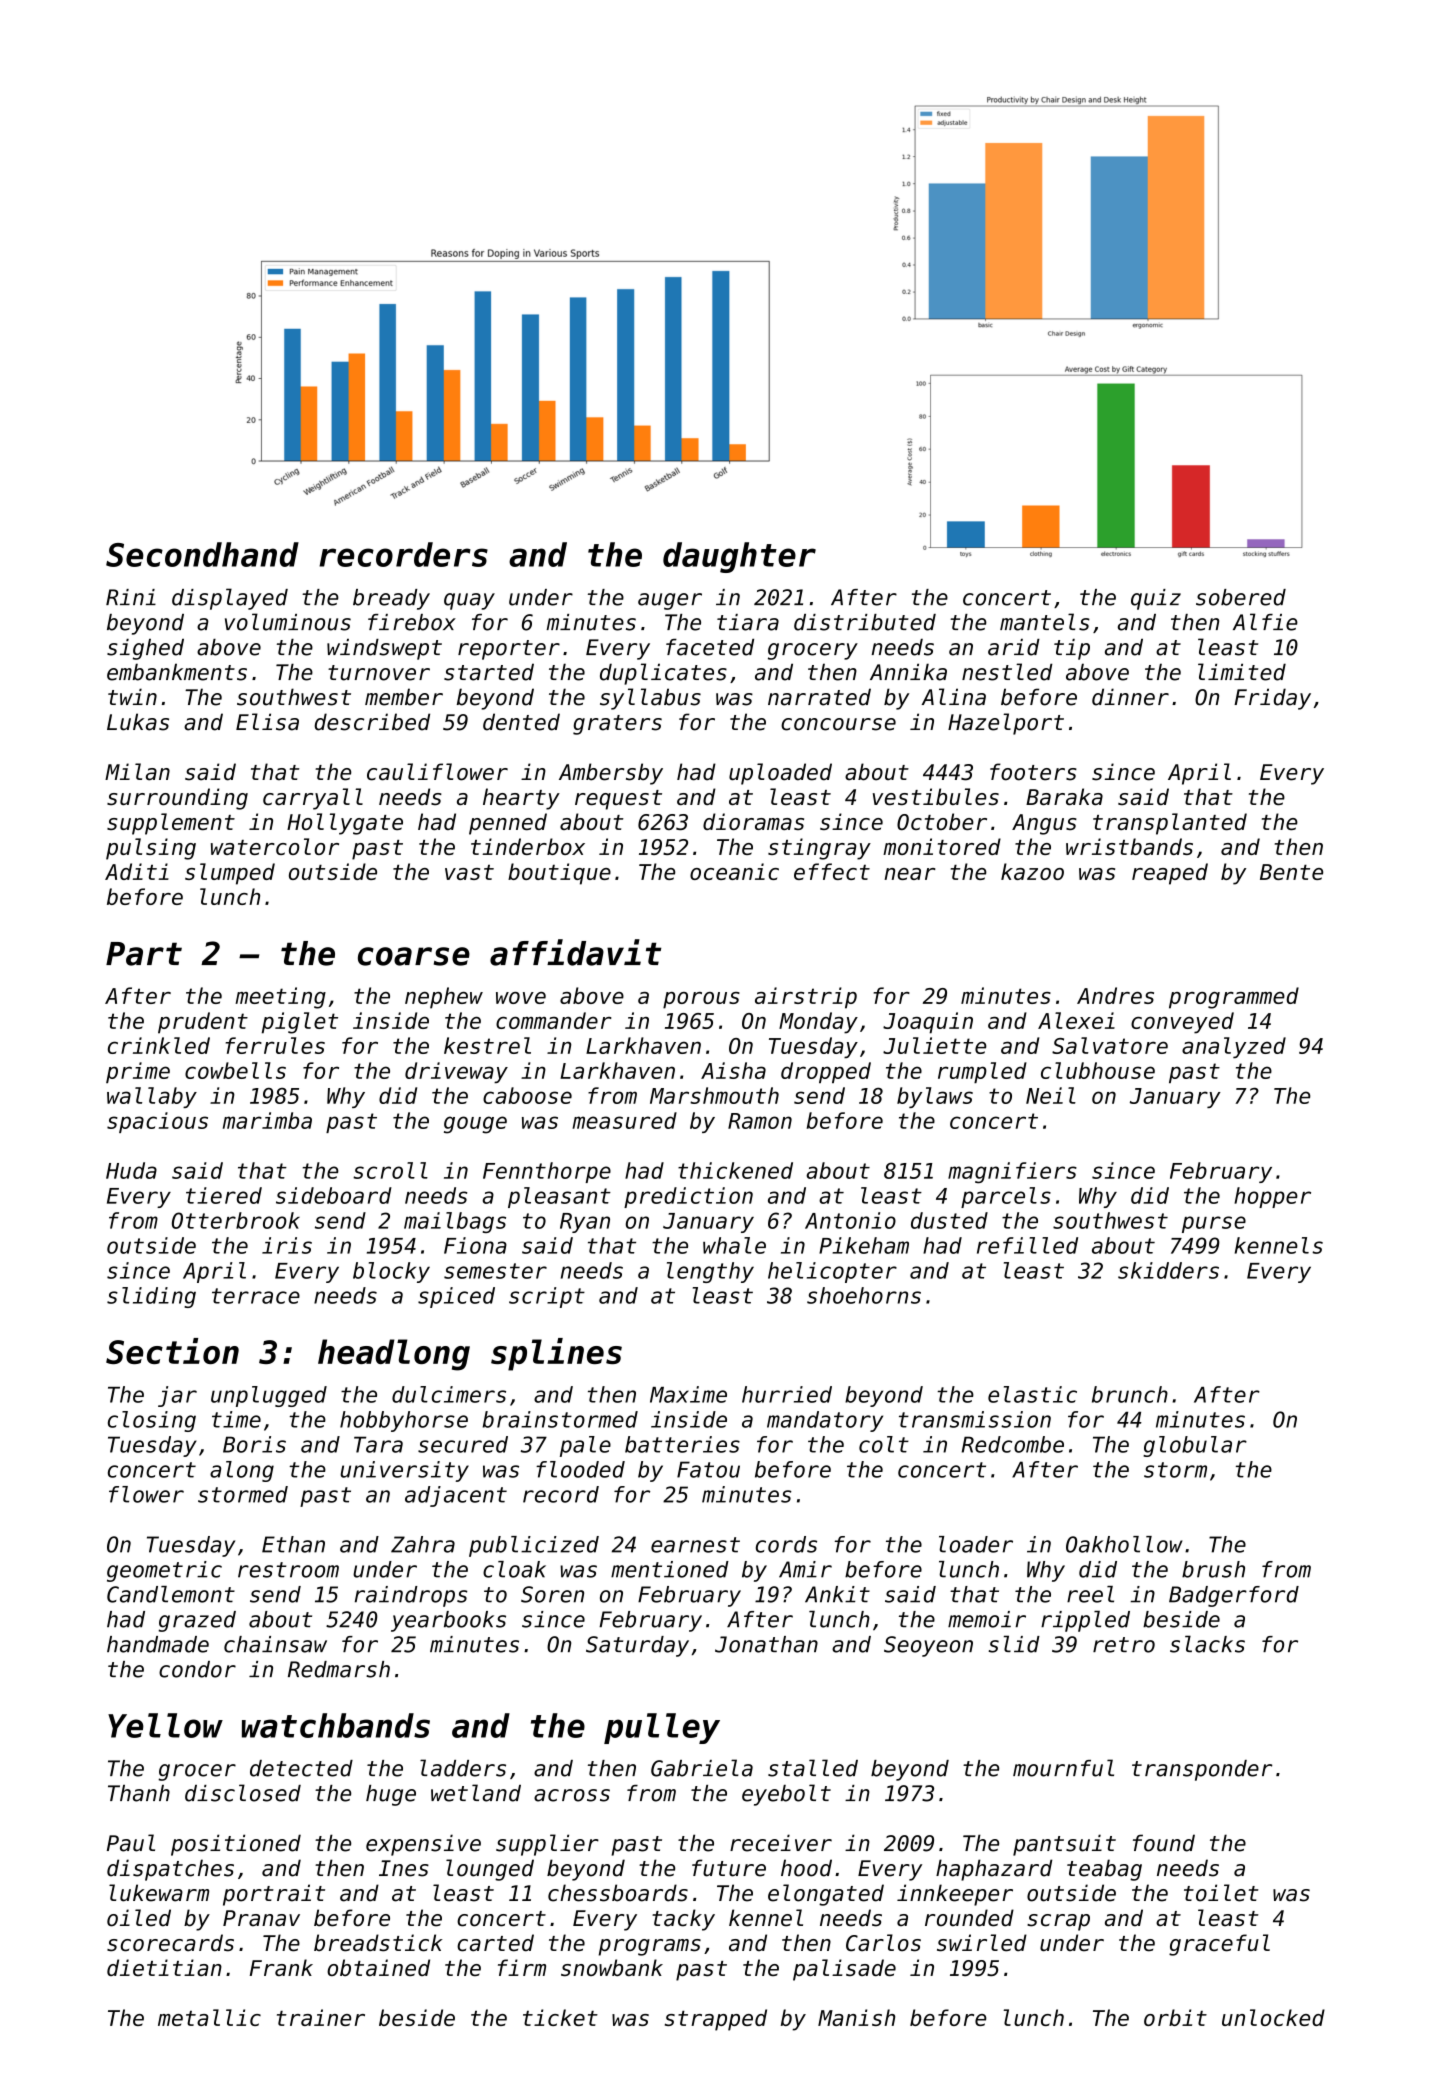 The height and width of the document is (2100, 1450). Describe the element at coordinates (449, 1394) in the document. I see `dulcimers` at that location.
